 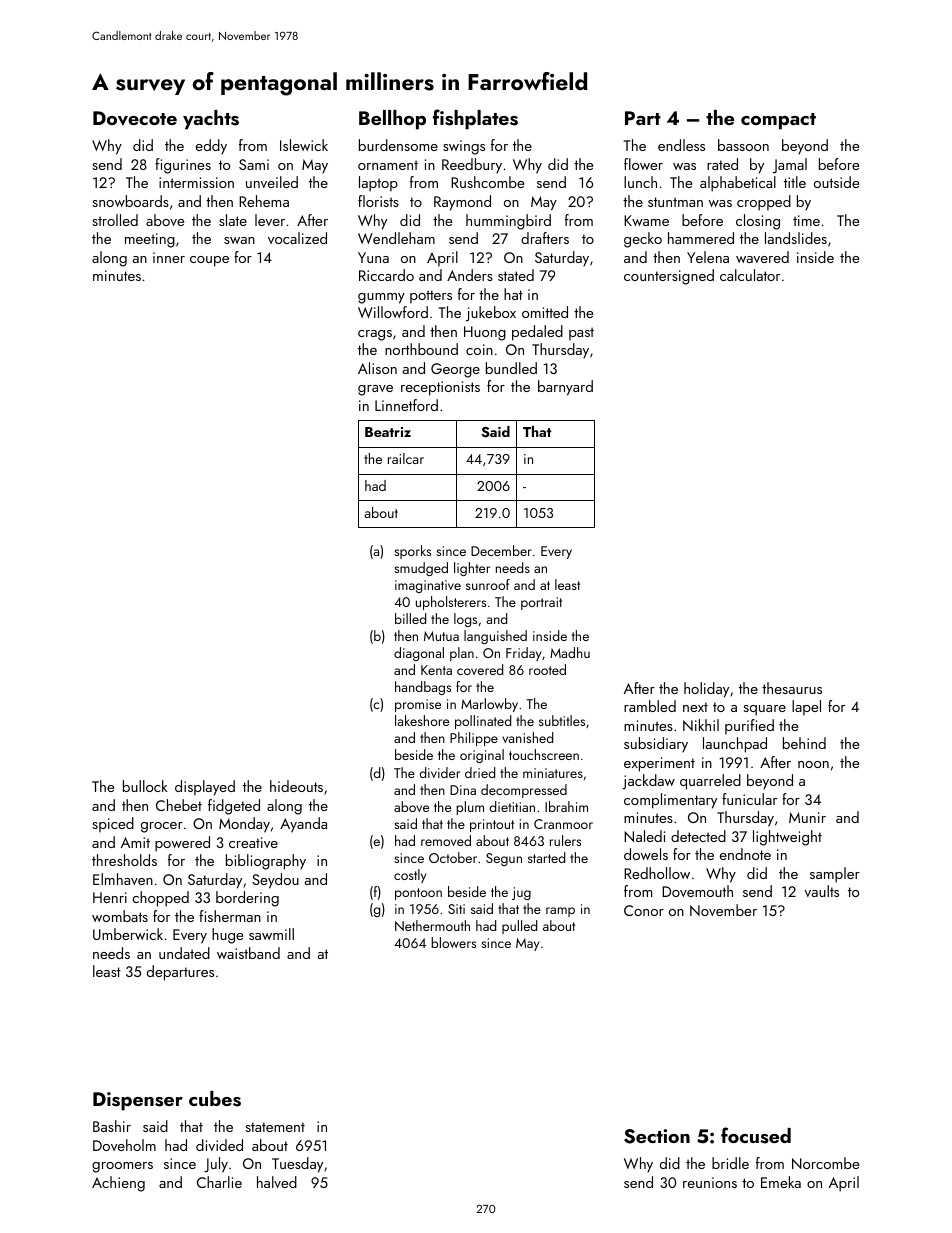 I want to click on Umberwick, so click(x=128, y=934).
